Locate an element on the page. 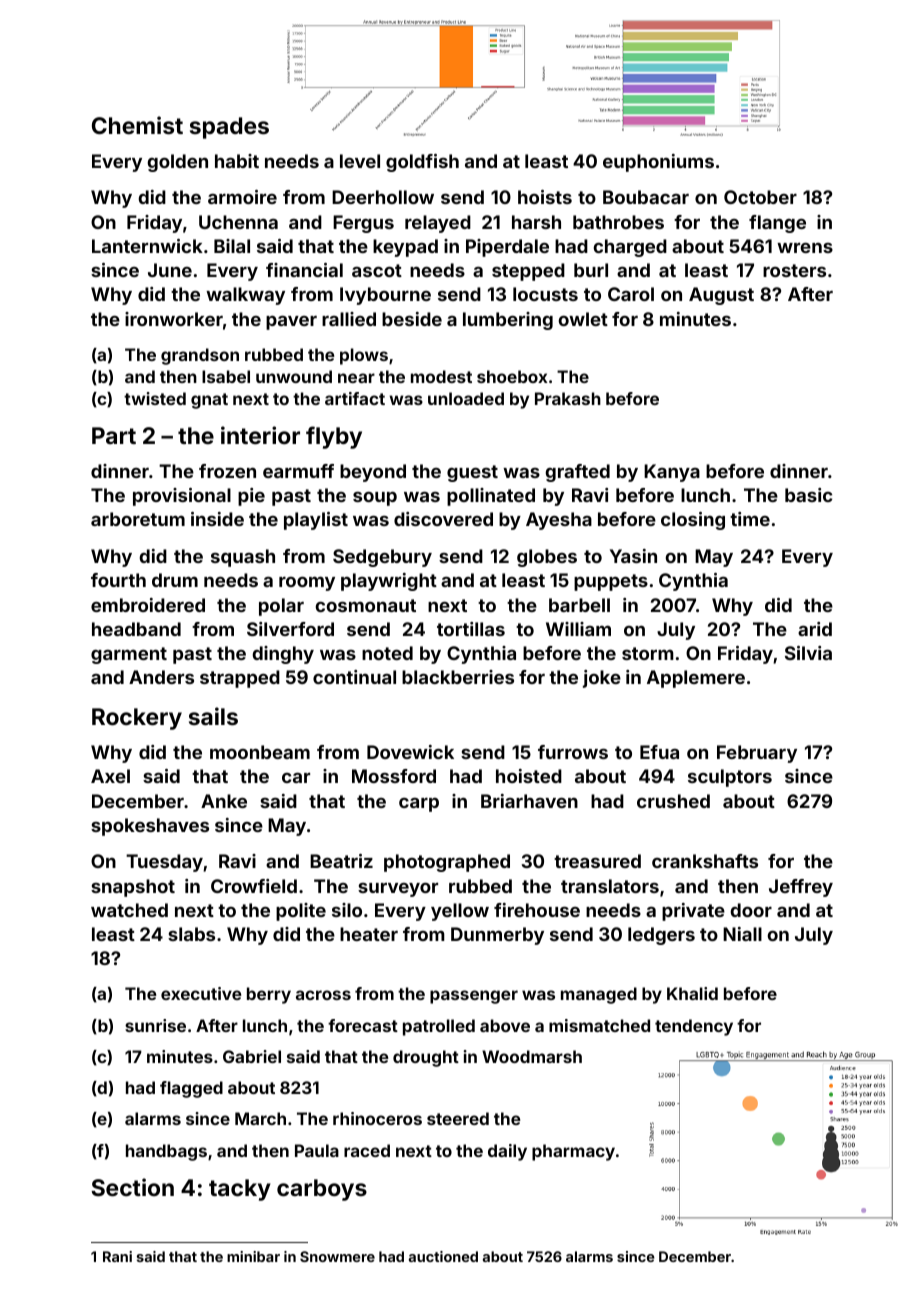  polite is located at coordinates (301, 912).
